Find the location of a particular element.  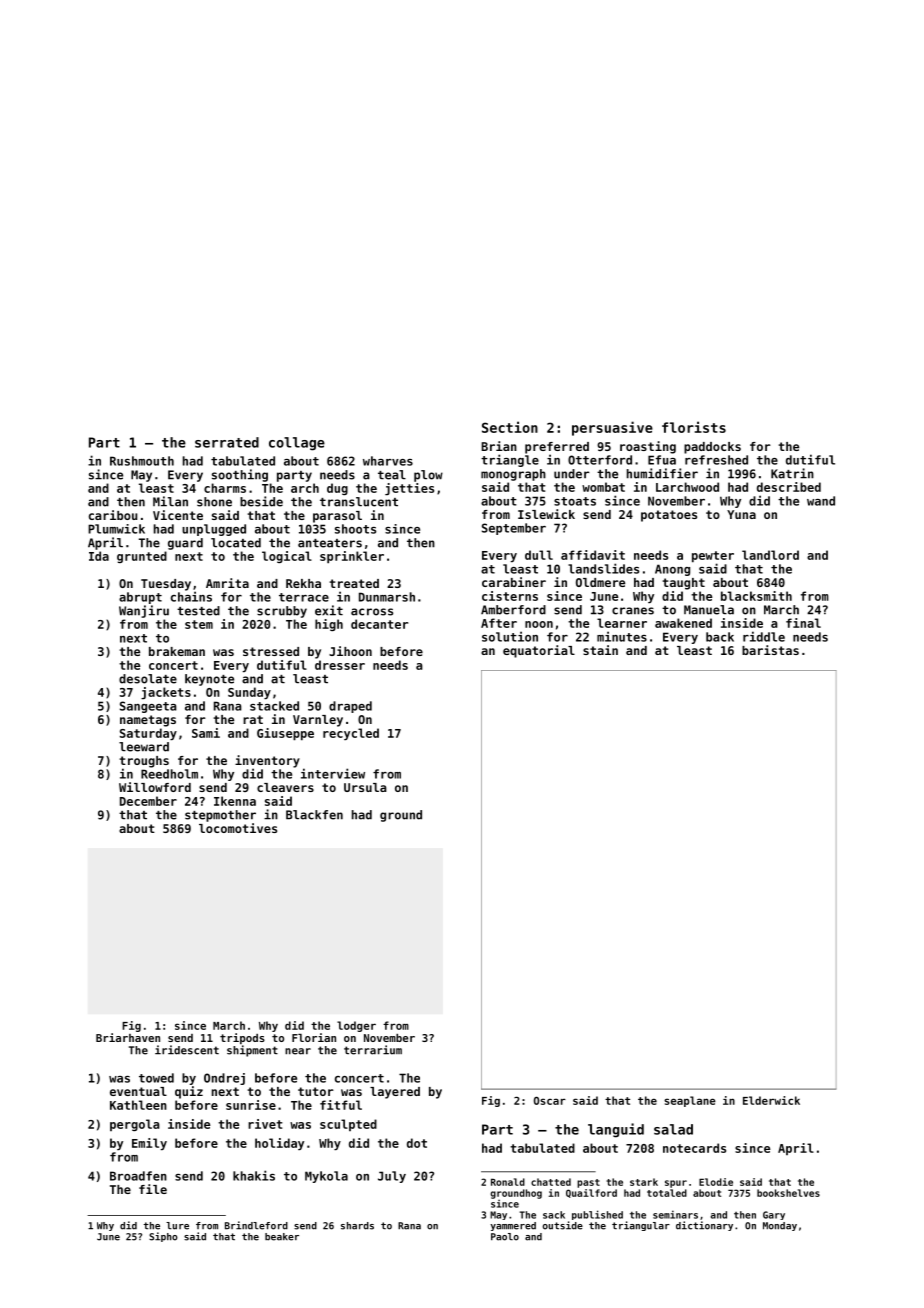

Ursula is located at coordinates (365, 787).
